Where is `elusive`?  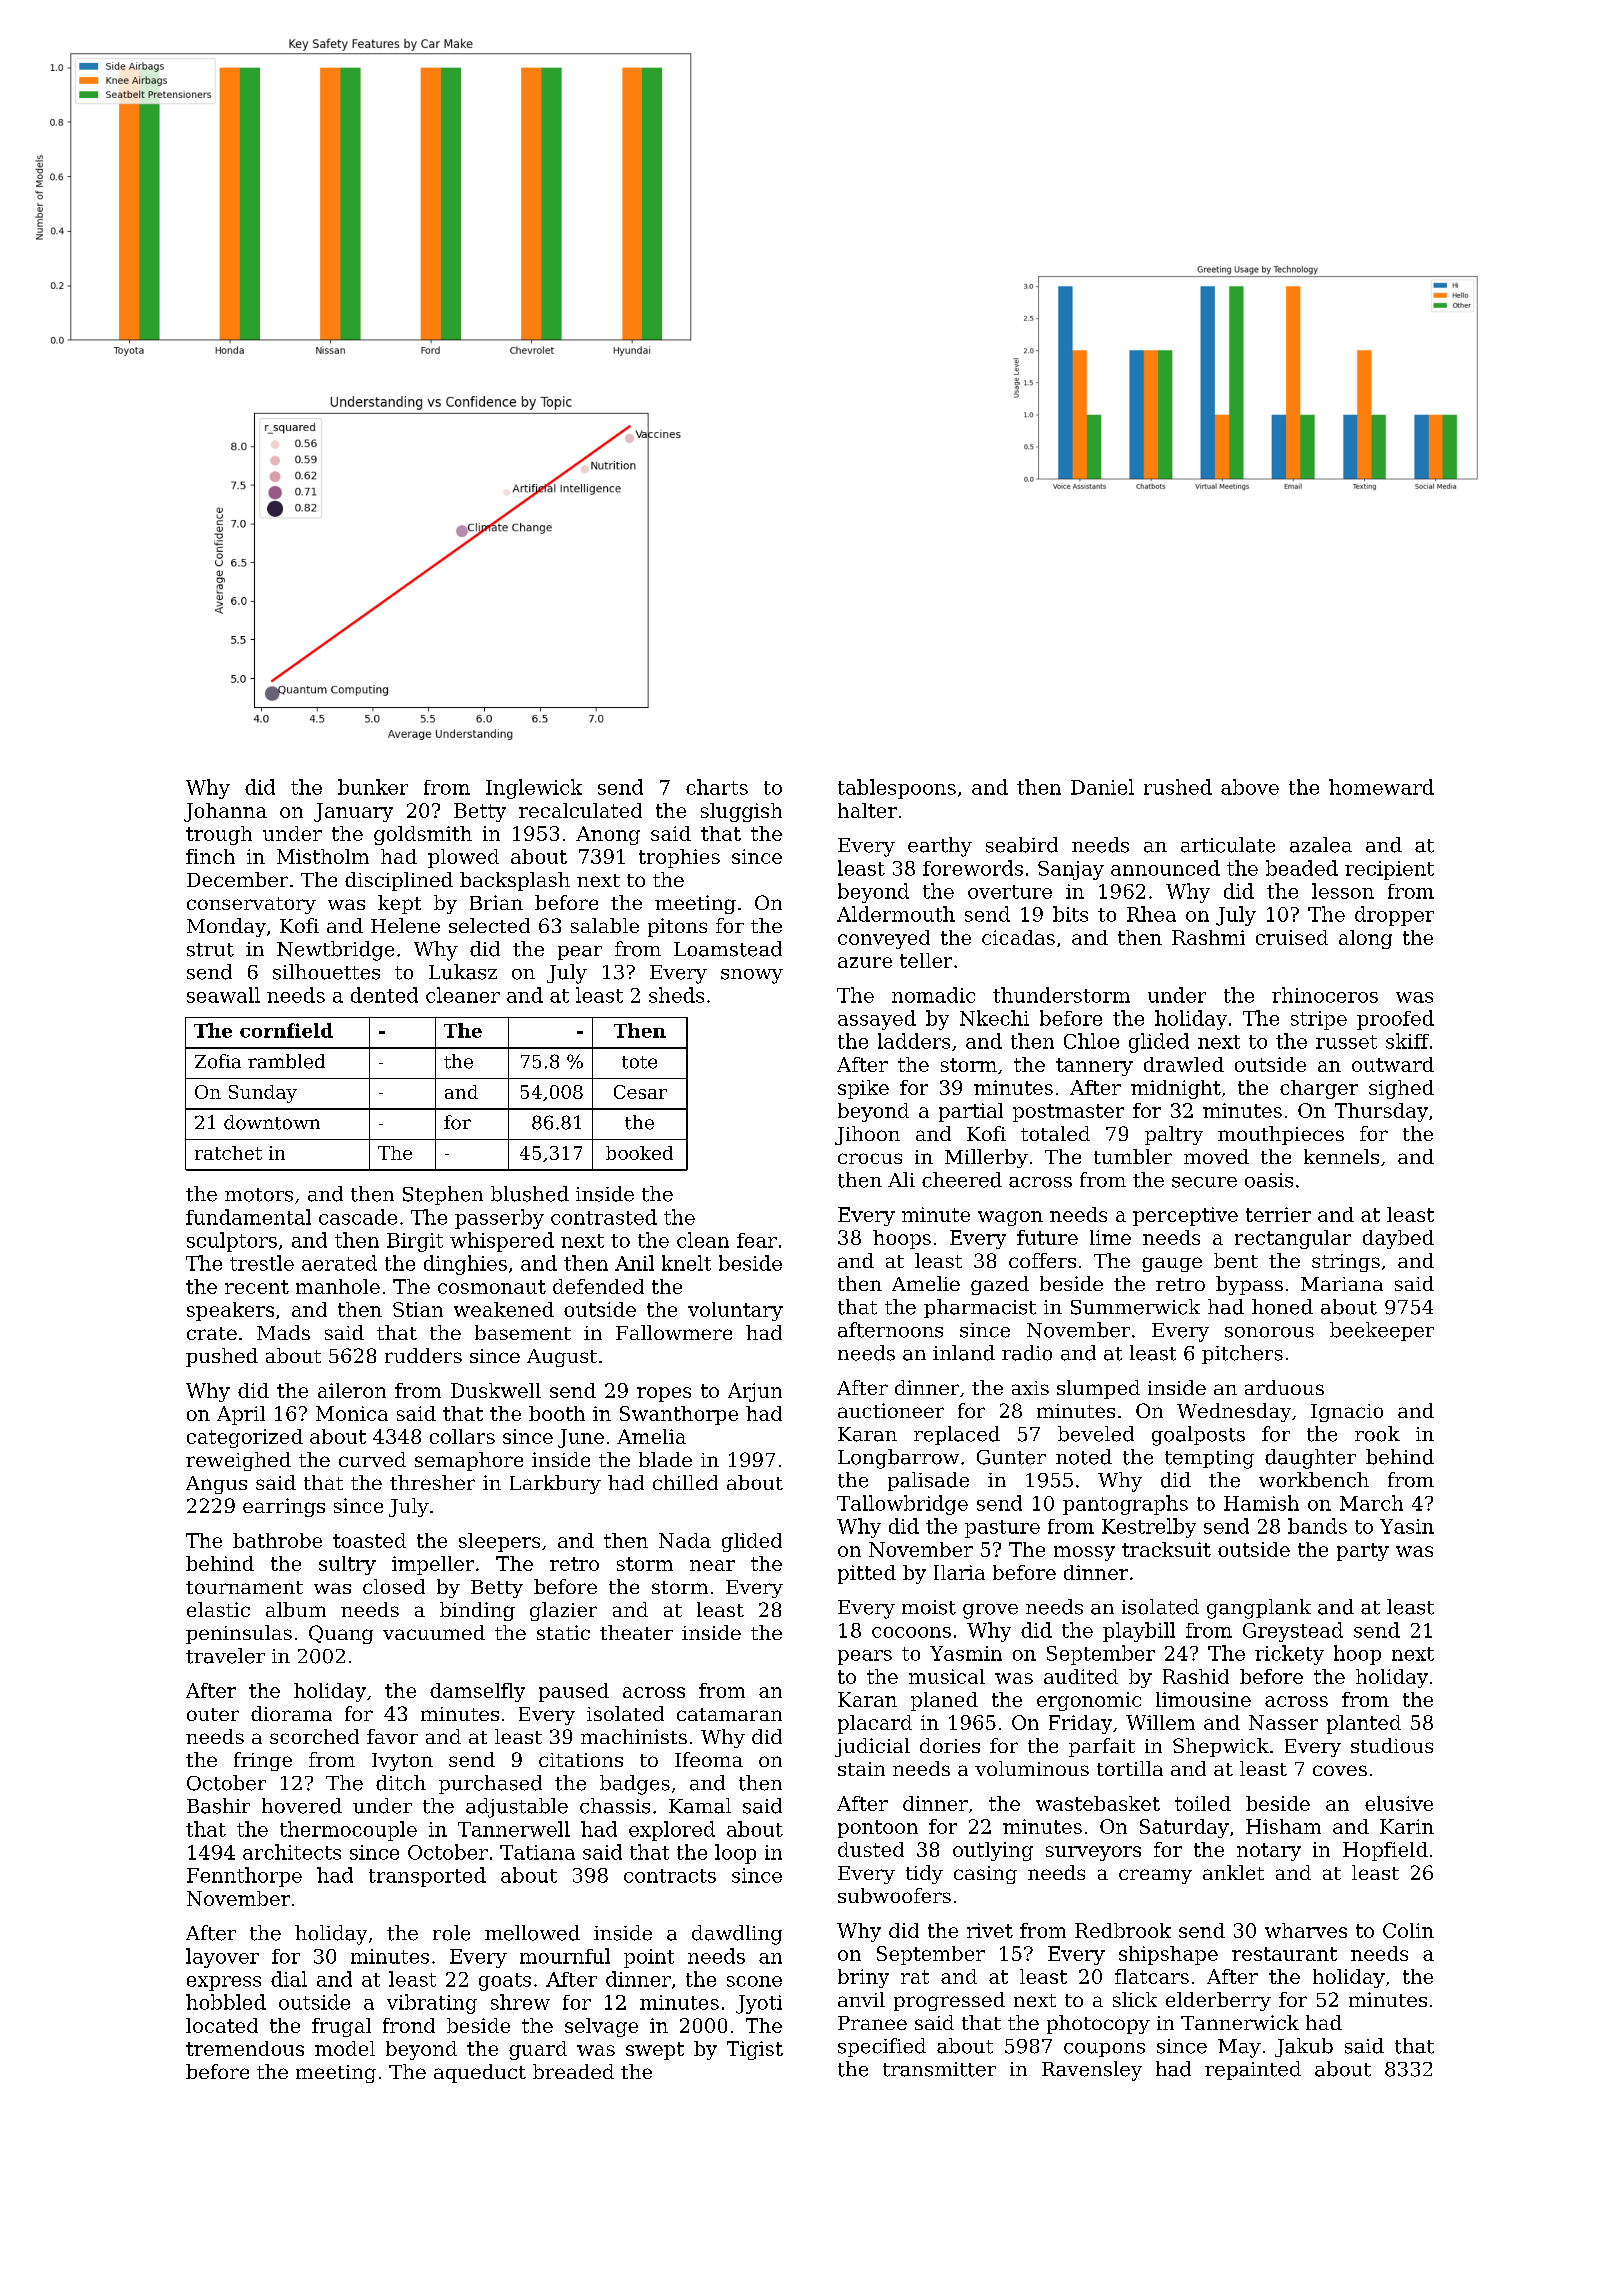
elusive is located at coordinates (1399, 1803).
